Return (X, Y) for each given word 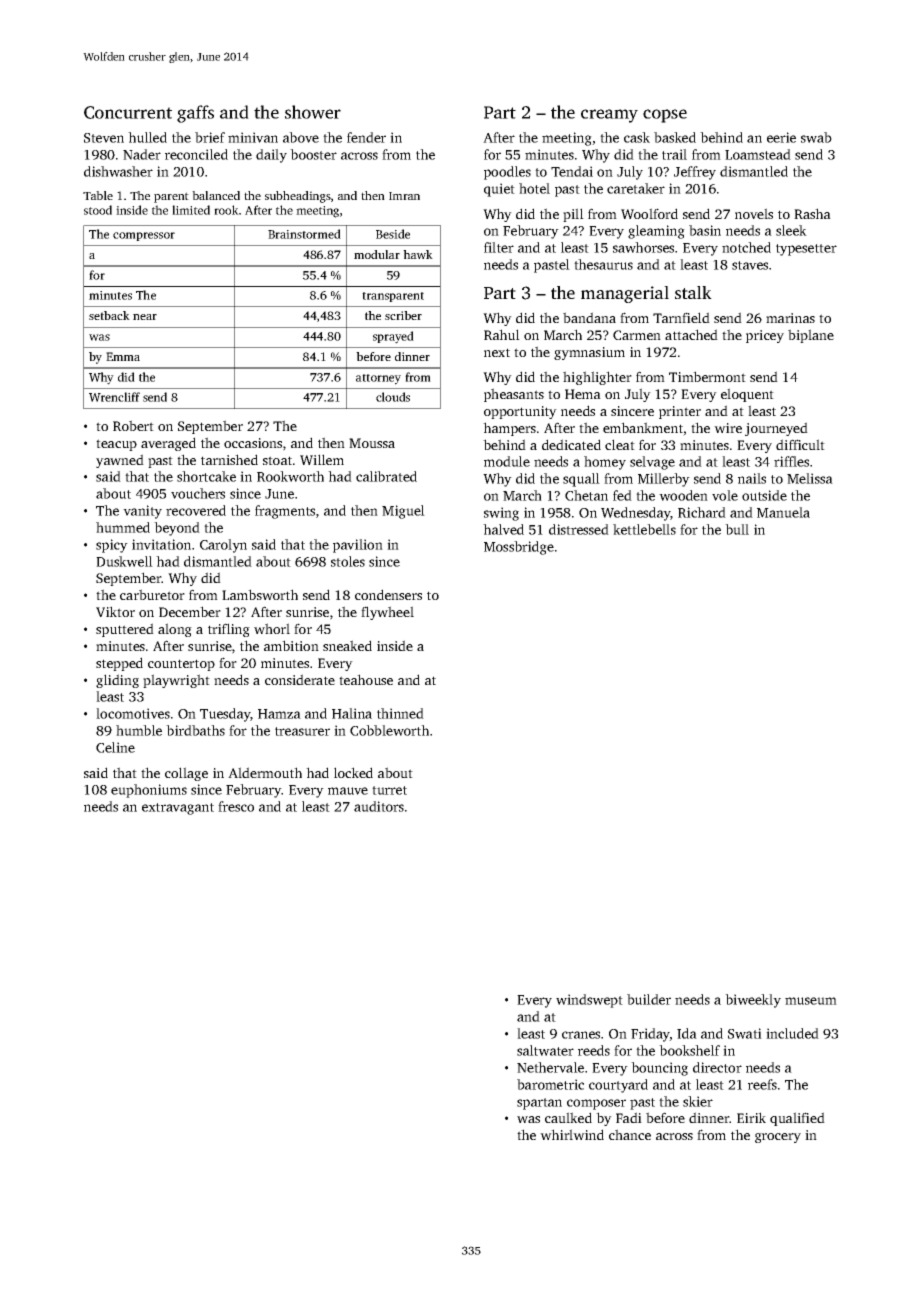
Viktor (115, 611)
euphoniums (149, 791)
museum (811, 1001)
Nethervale (550, 1067)
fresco (236, 806)
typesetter (806, 250)
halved (503, 529)
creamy (609, 116)
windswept (589, 1001)
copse (665, 116)
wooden (683, 495)
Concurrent (128, 112)
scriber (403, 315)
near (145, 317)
